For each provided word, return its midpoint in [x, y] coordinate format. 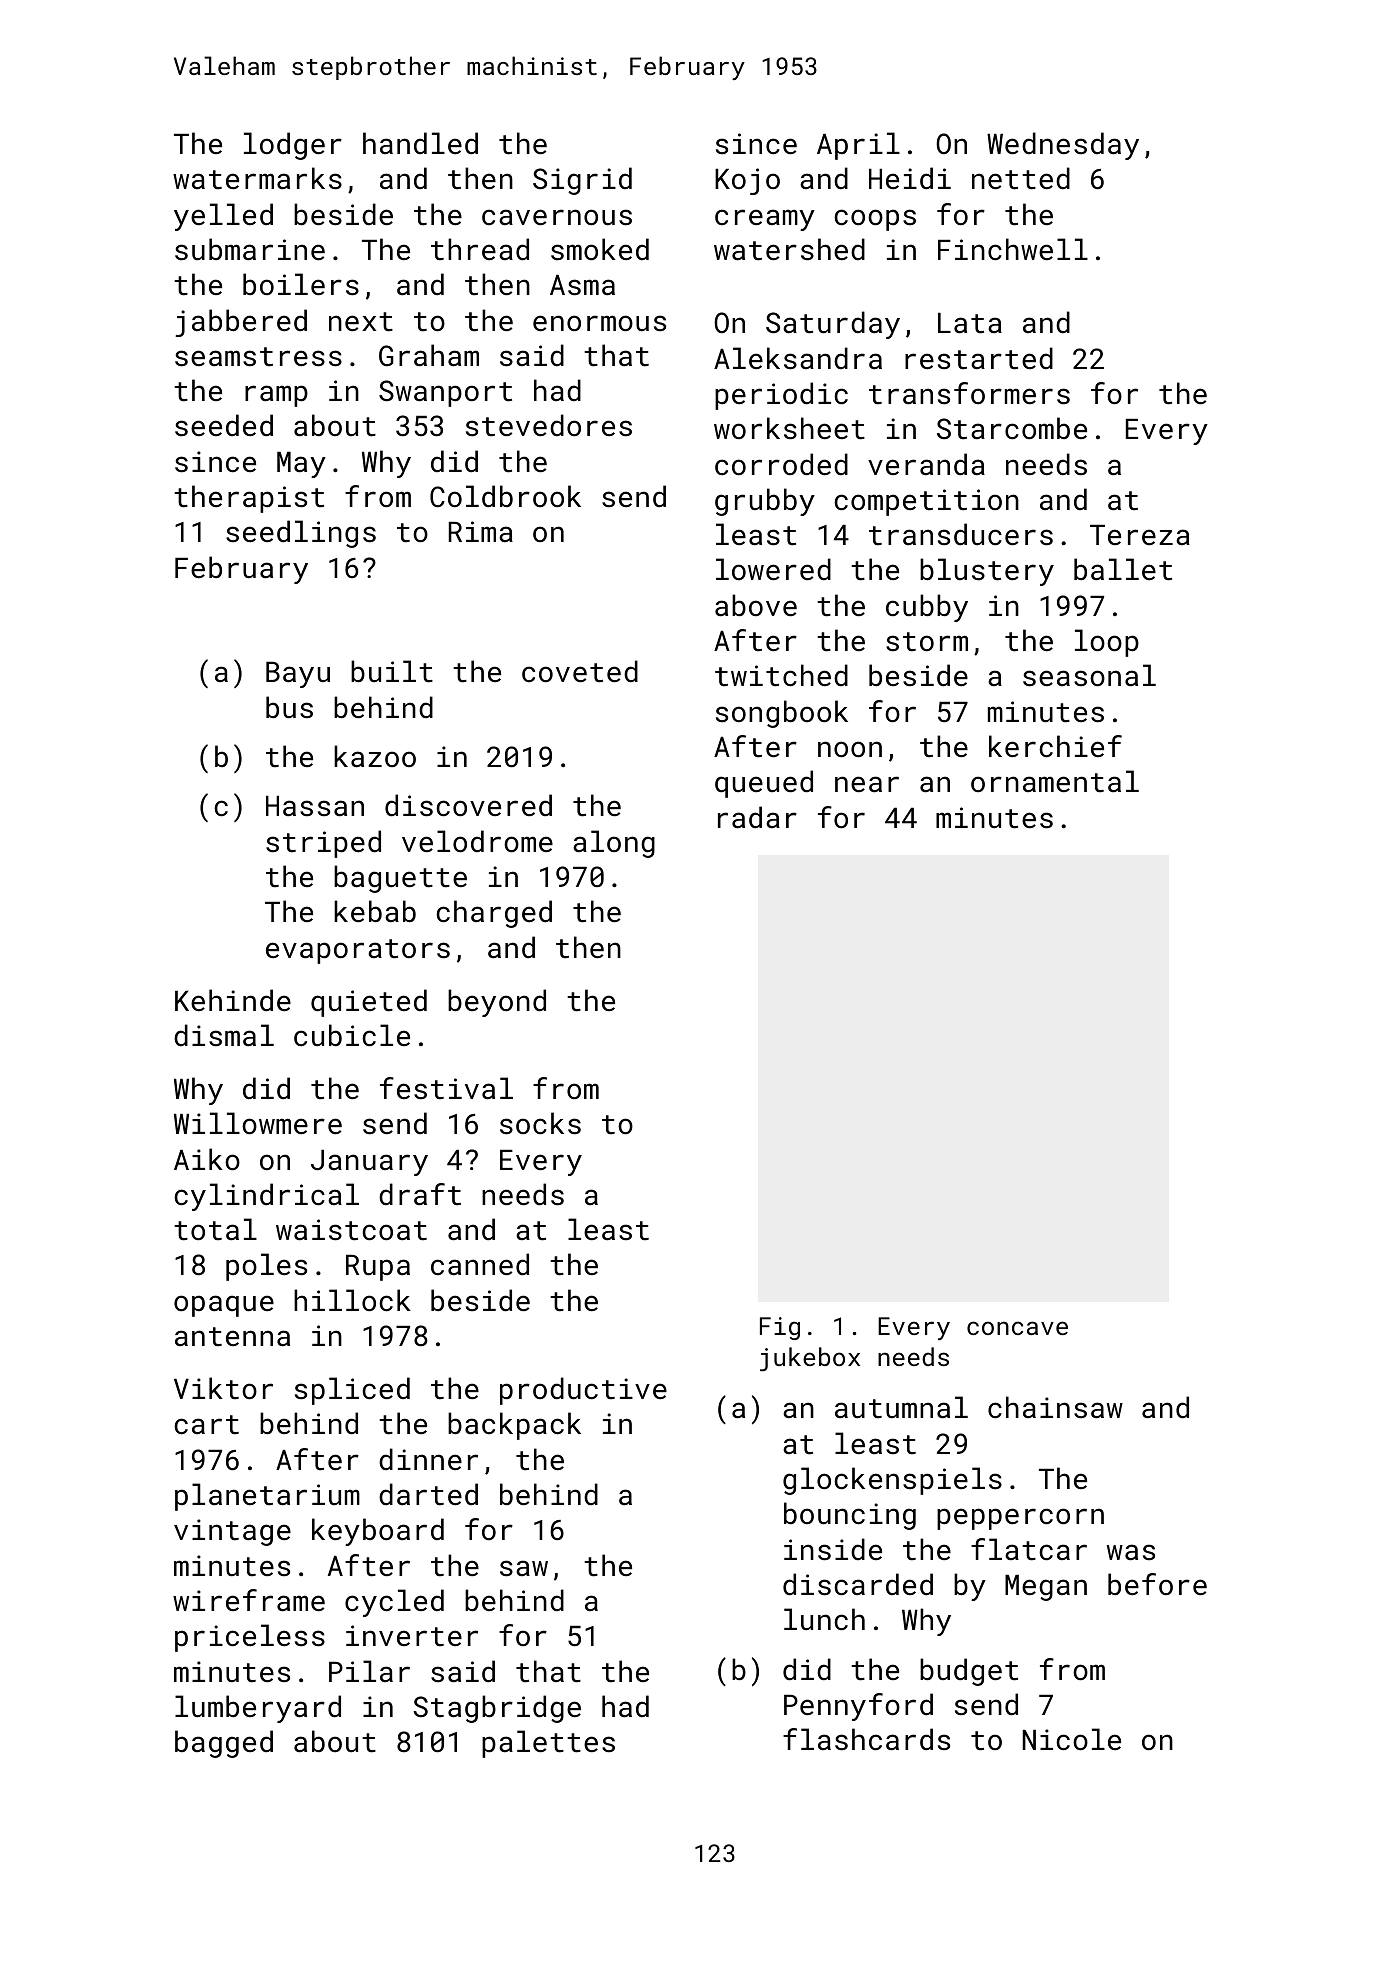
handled [420, 143]
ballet [1123, 569]
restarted [979, 358]
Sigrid [582, 181]
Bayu [298, 675]
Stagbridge [497, 1709]
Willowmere [258, 1123]
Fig [780, 1328]
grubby [765, 502]
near [867, 784]
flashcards [866, 1739]
